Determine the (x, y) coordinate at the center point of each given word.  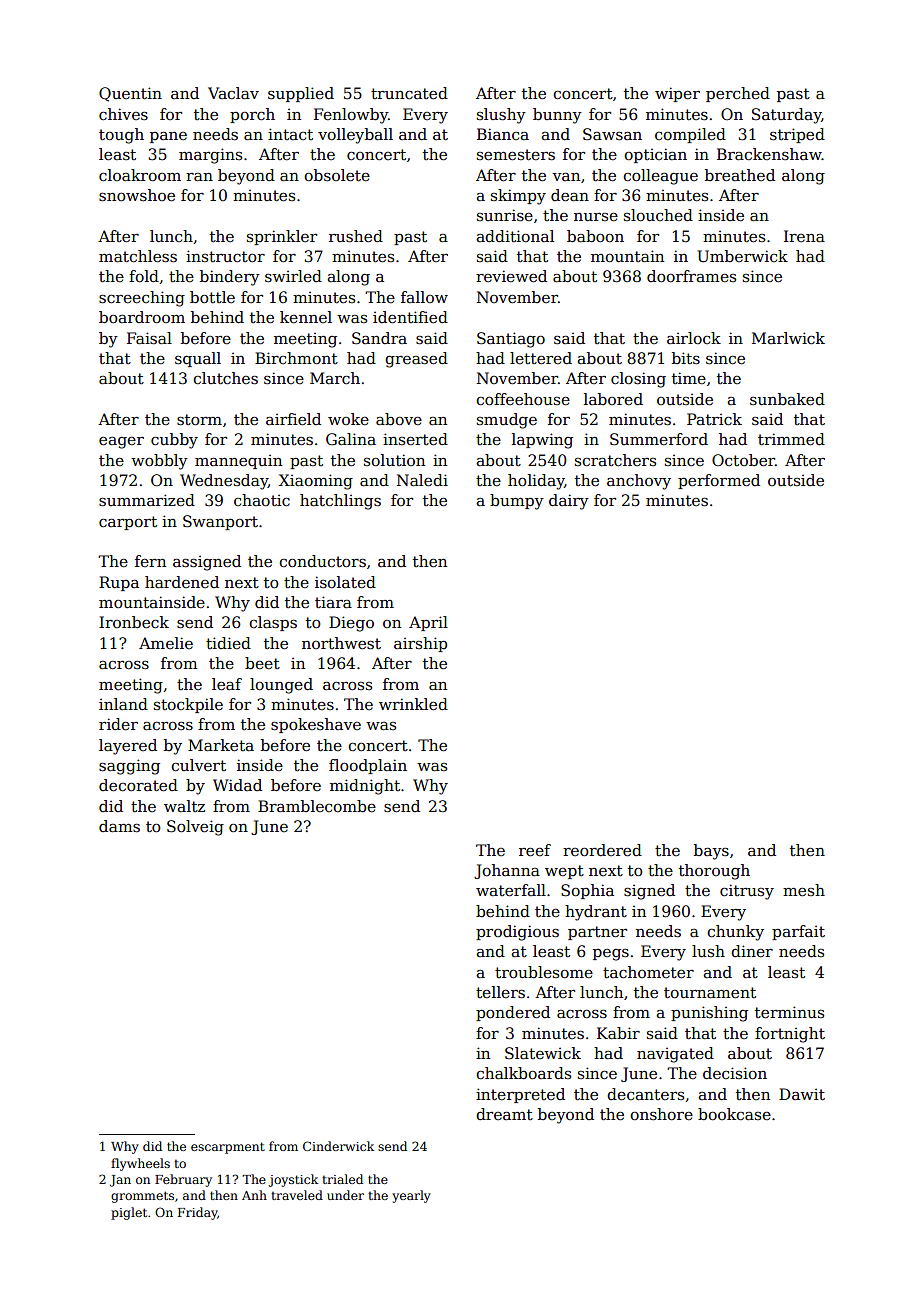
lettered (541, 358)
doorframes (691, 276)
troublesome (544, 972)
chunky (735, 933)
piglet (129, 1213)
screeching (142, 299)
